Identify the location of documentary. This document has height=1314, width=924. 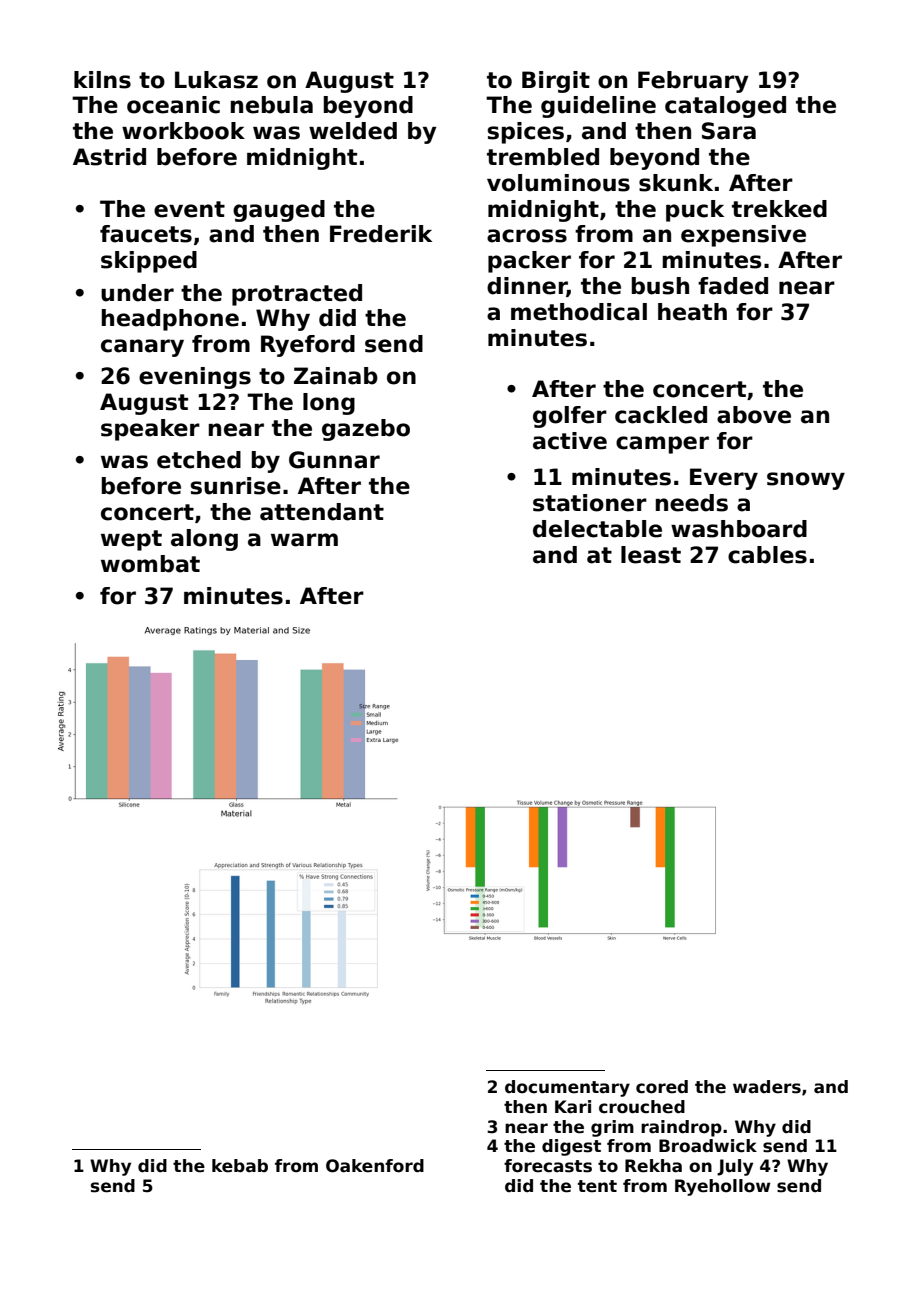
(567, 1088).
